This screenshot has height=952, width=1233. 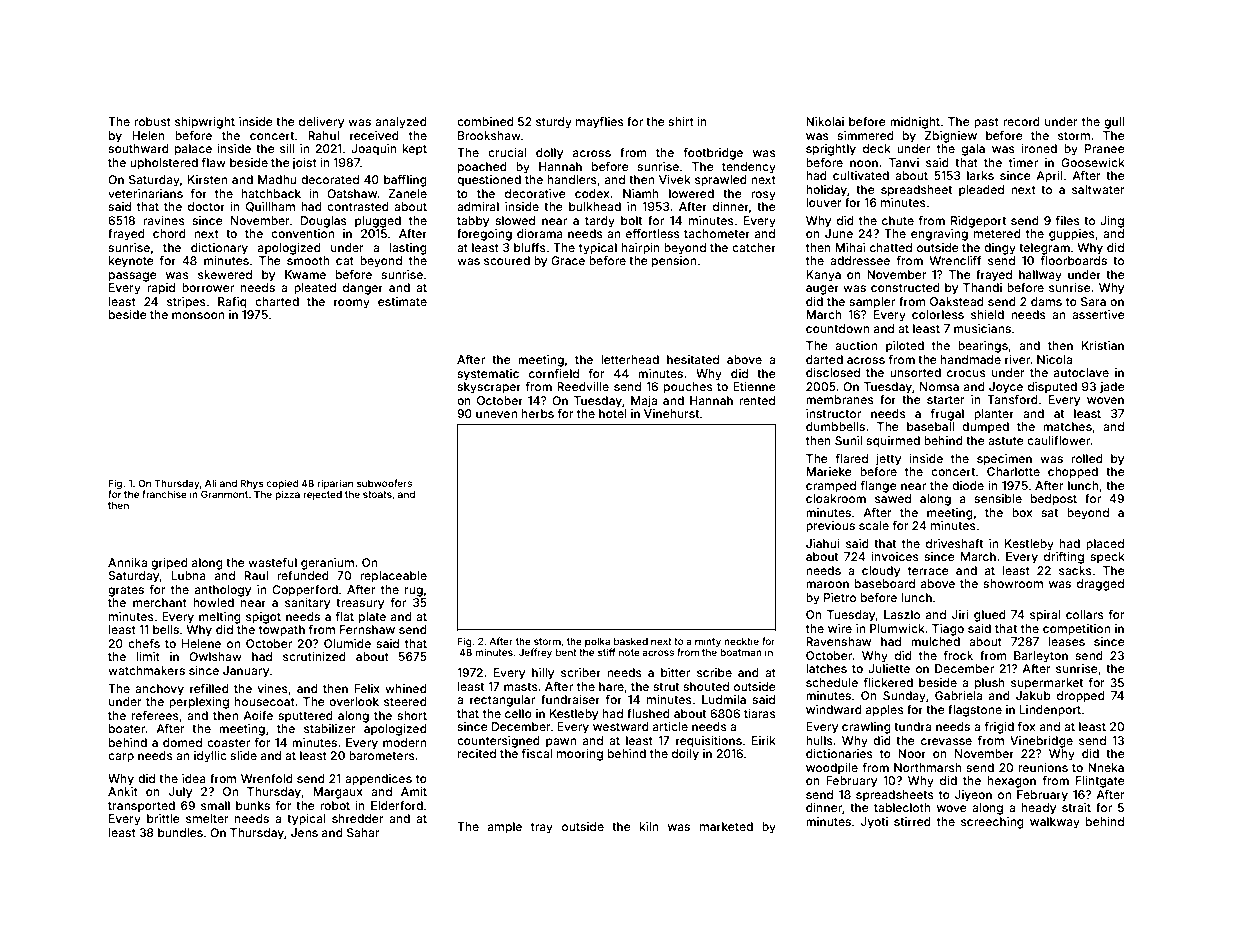 I want to click on article, so click(x=670, y=726).
